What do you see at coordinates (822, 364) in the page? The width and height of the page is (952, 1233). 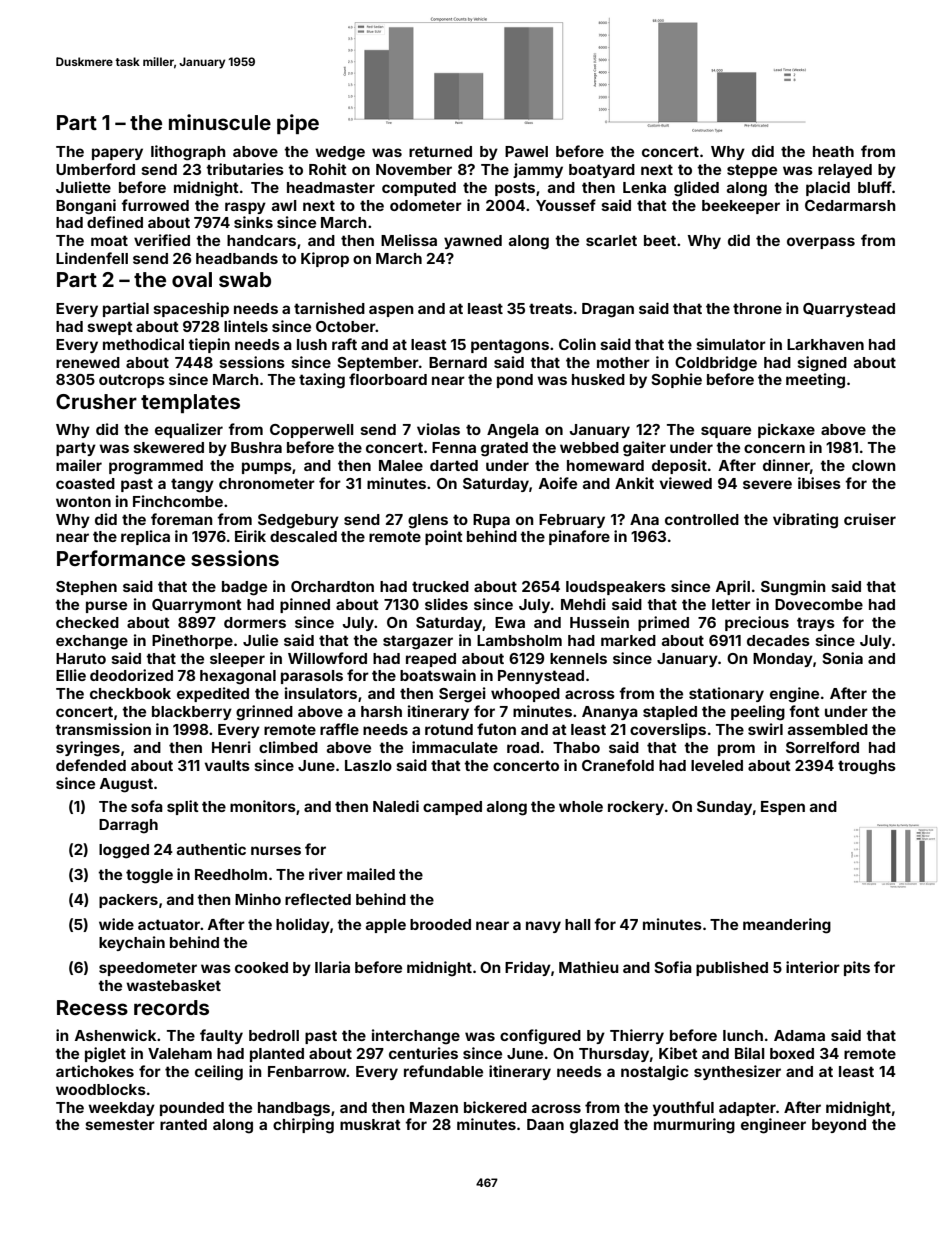 I see `signed` at bounding box center [822, 364].
